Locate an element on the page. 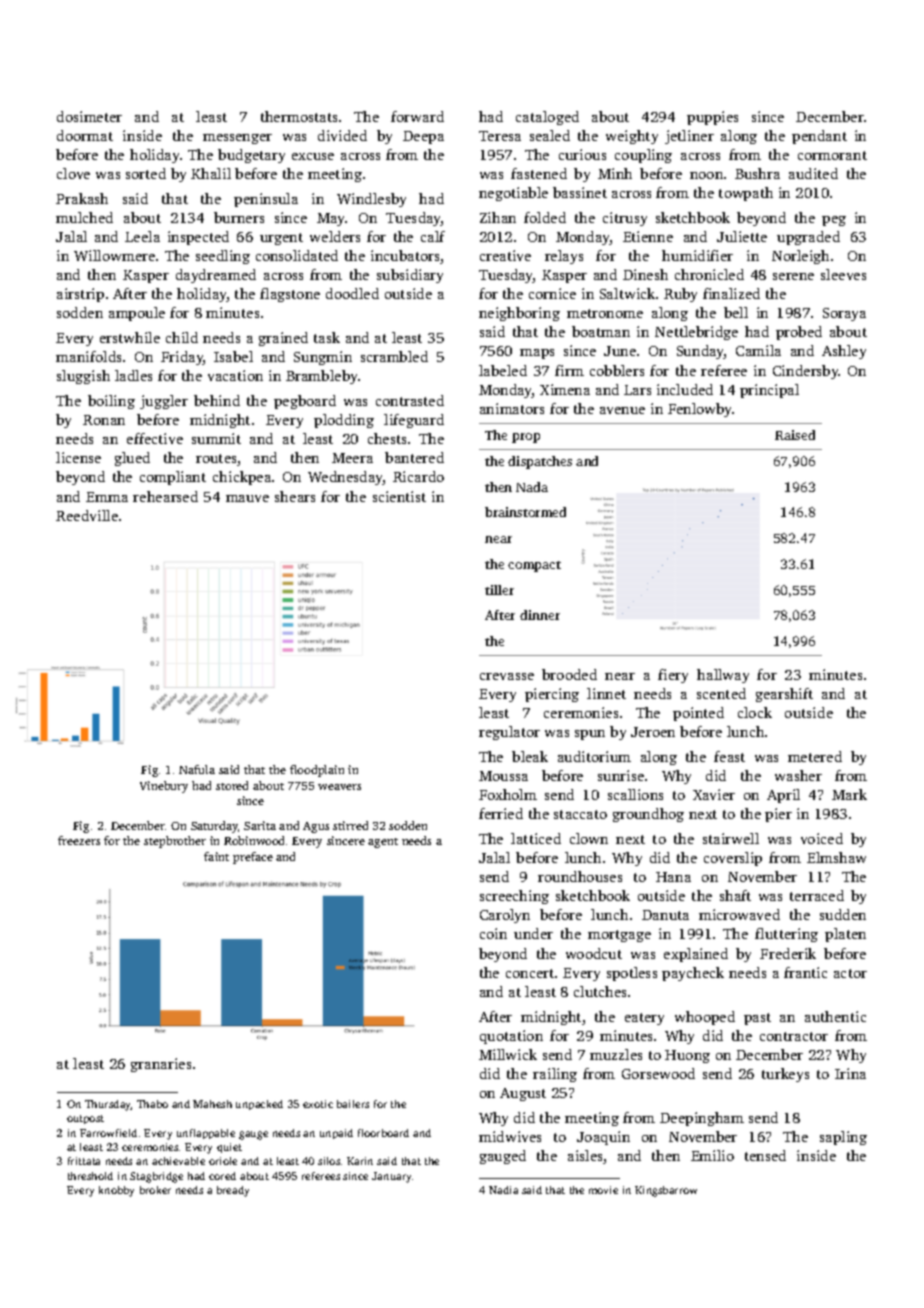 The width and height of the document is (924, 1308). gearshift is located at coordinates (784, 695).
